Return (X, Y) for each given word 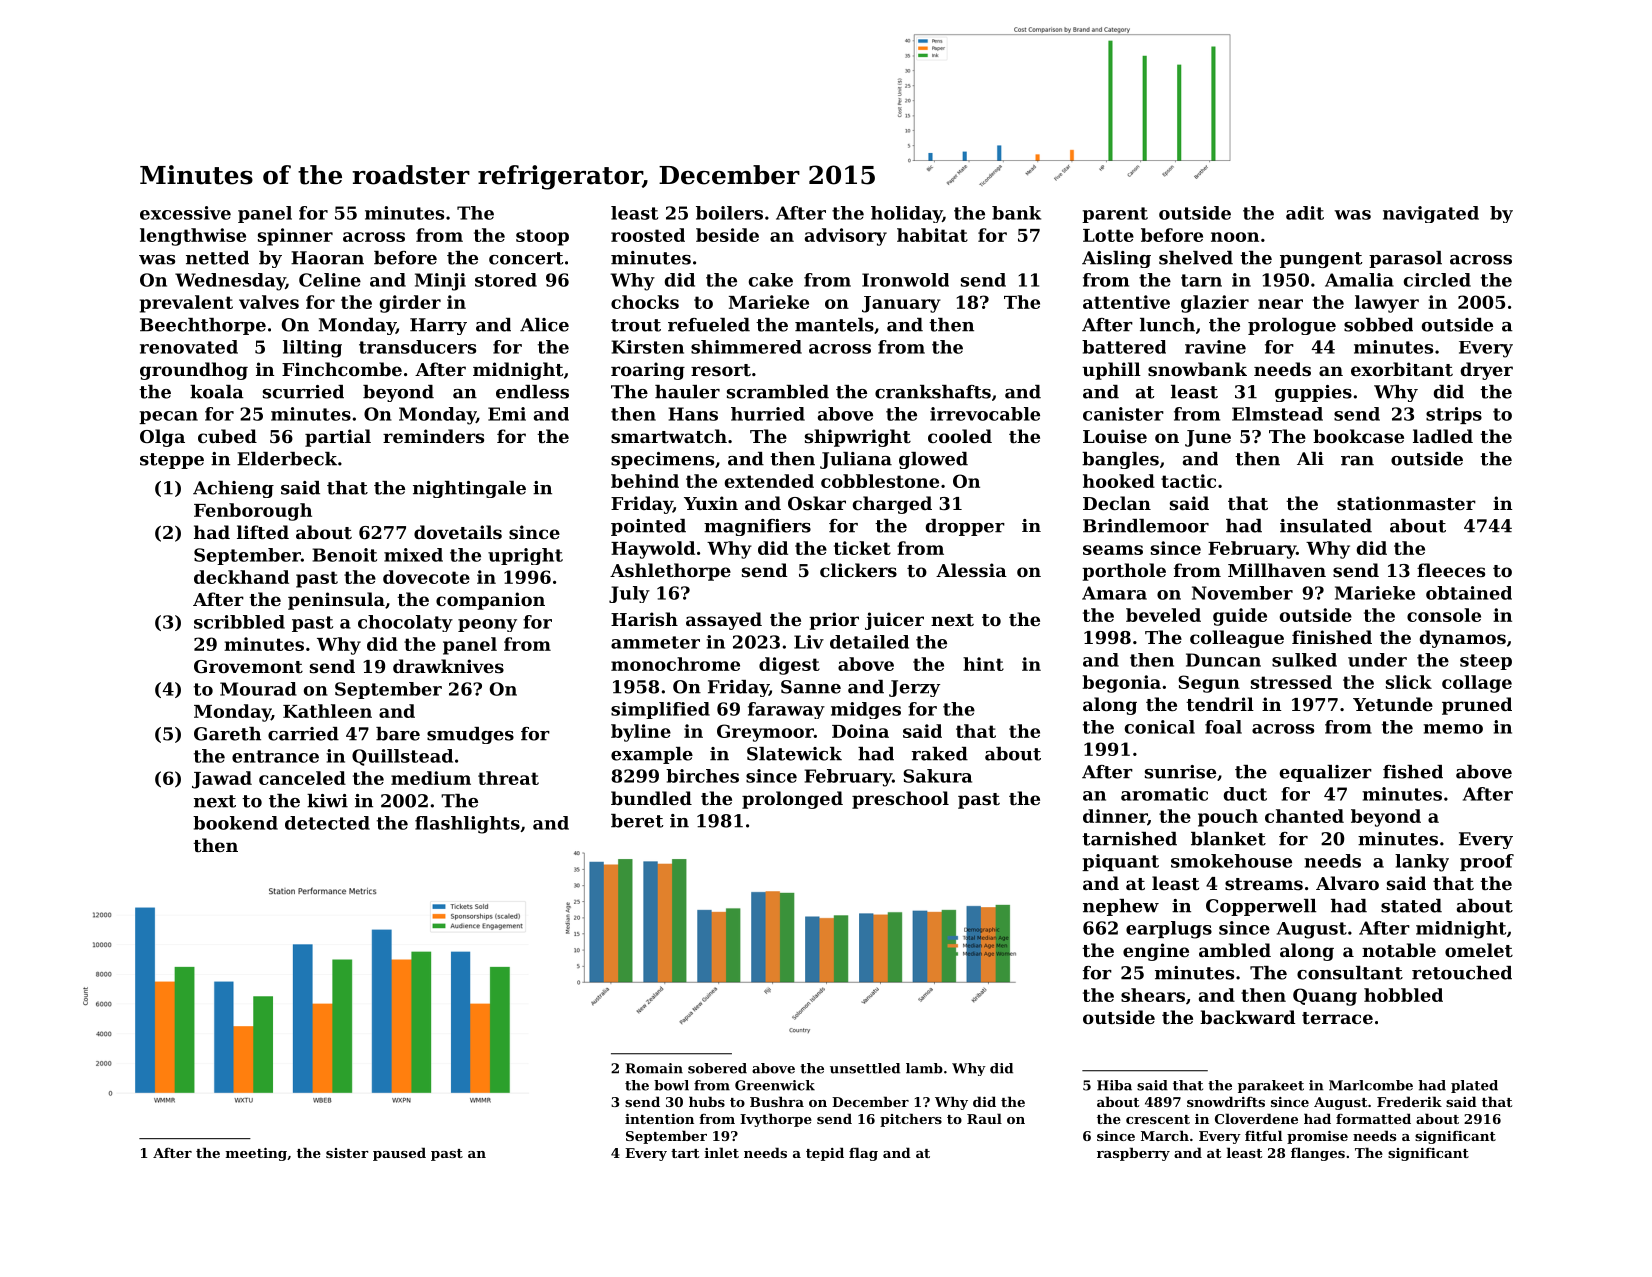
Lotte (1108, 235)
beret (637, 821)
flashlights (467, 825)
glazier (1215, 304)
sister (347, 1153)
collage (1477, 684)
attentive (1126, 302)
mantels (834, 325)
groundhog (194, 371)
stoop (542, 237)
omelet (1479, 950)
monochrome (675, 664)
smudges (470, 735)
